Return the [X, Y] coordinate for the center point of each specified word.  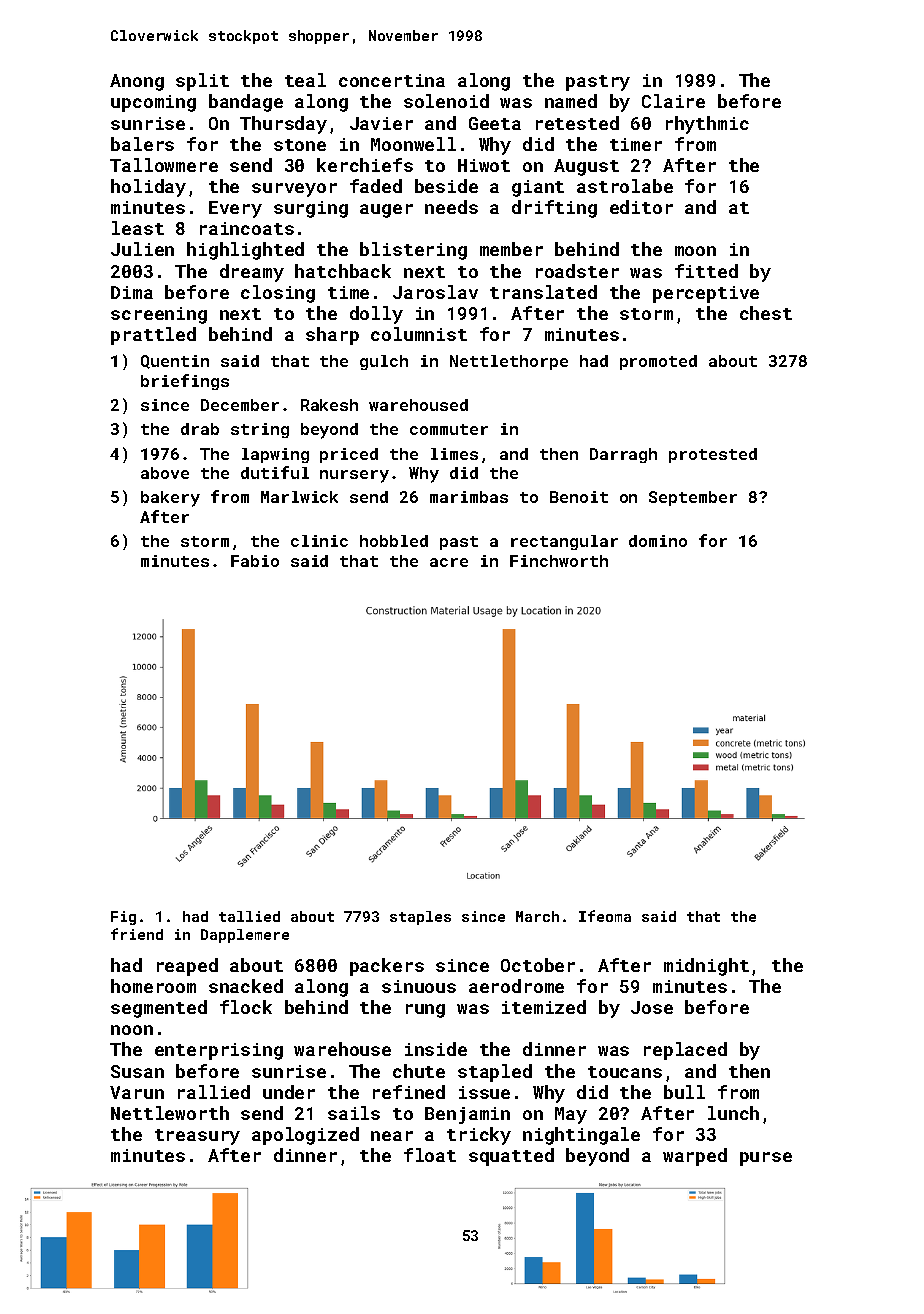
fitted [706, 271]
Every [235, 209]
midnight [706, 967]
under [289, 1092]
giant [538, 188]
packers [387, 967]
